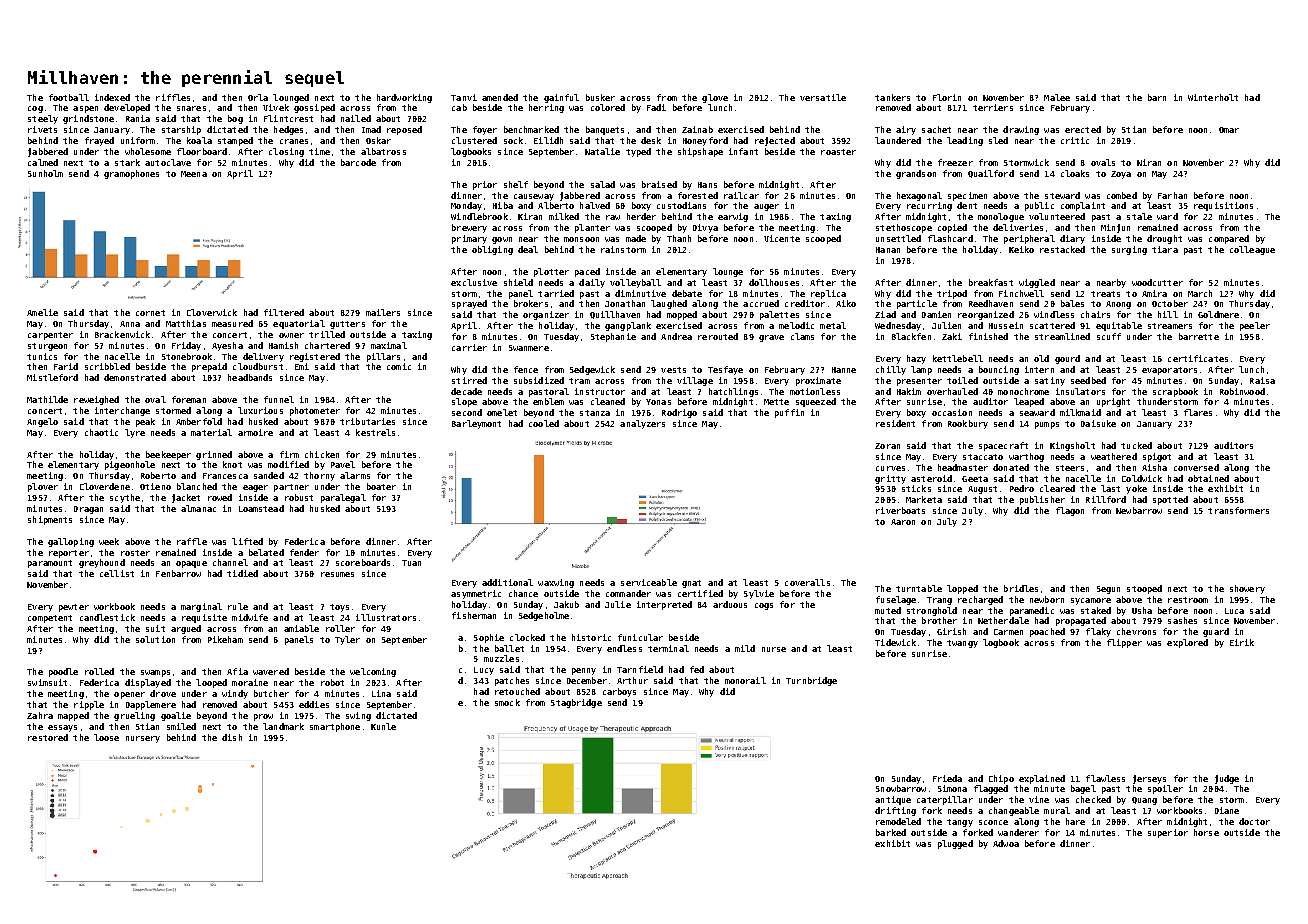  What do you see at coordinates (955, 844) in the page?
I see `plugged` at bounding box center [955, 844].
